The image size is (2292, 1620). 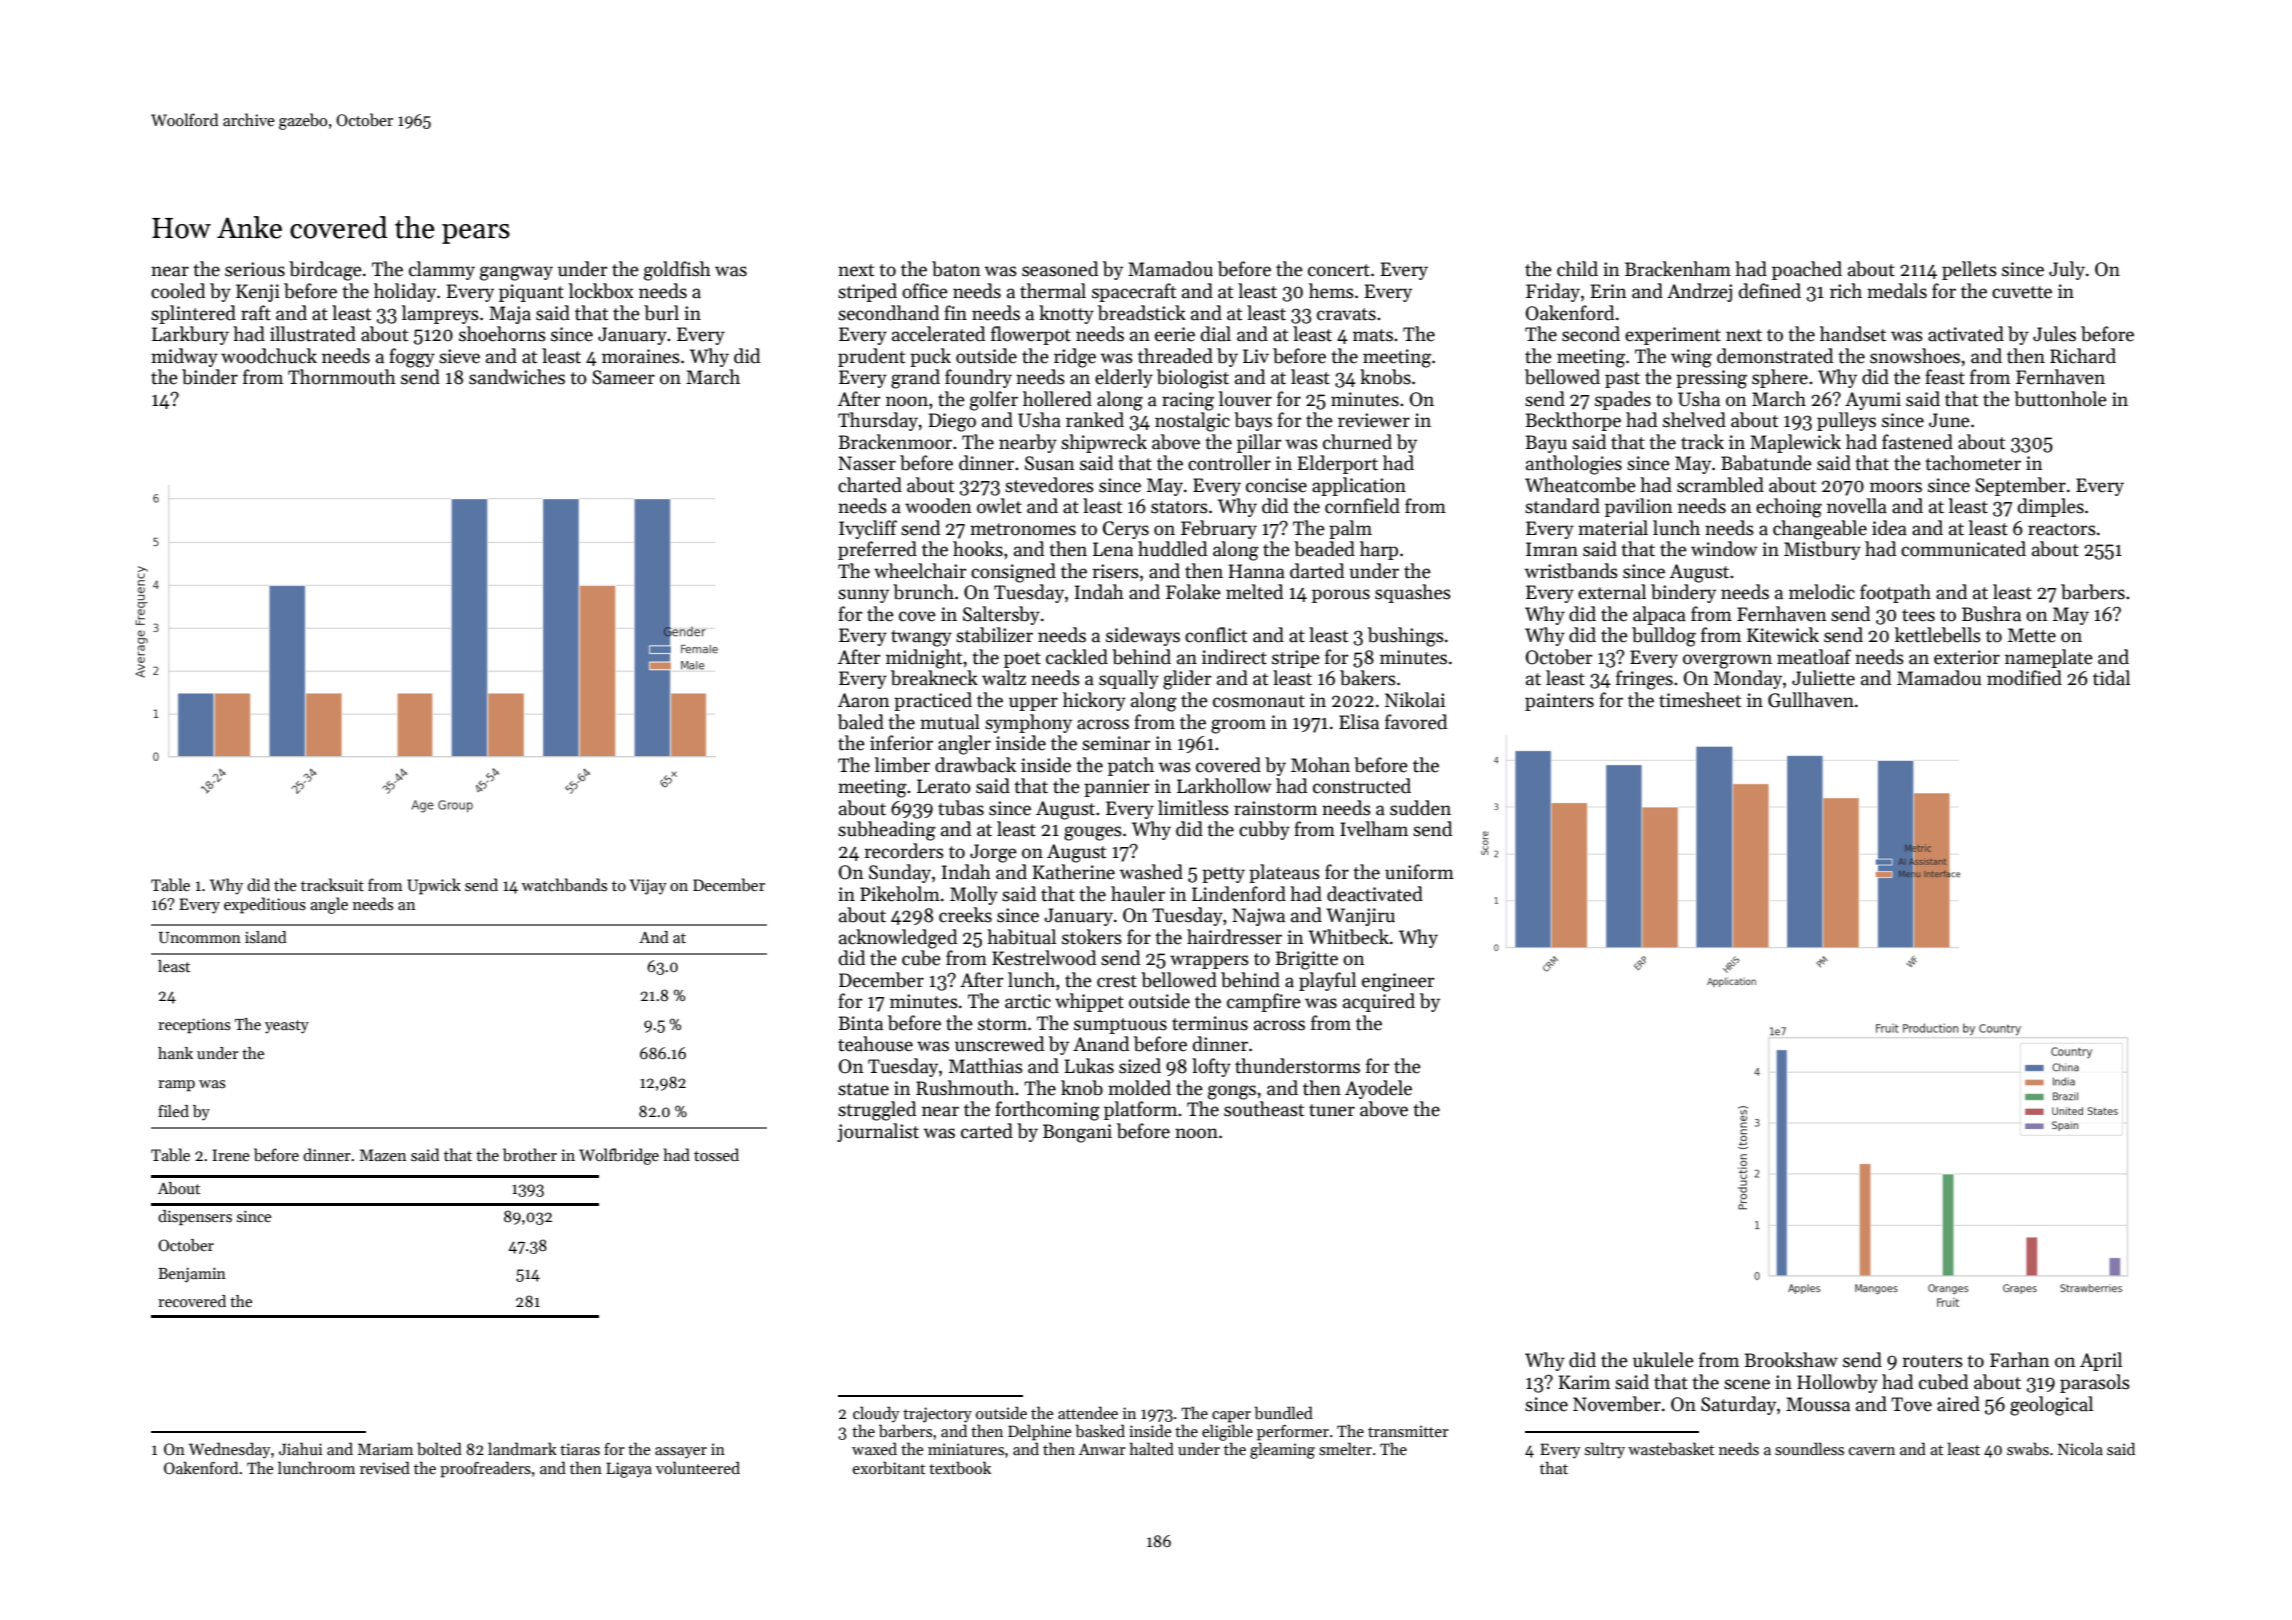 What do you see at coordinates (1398, 982) in the screenshot?
I see `engineer` at bounding box center [1398, 982].
